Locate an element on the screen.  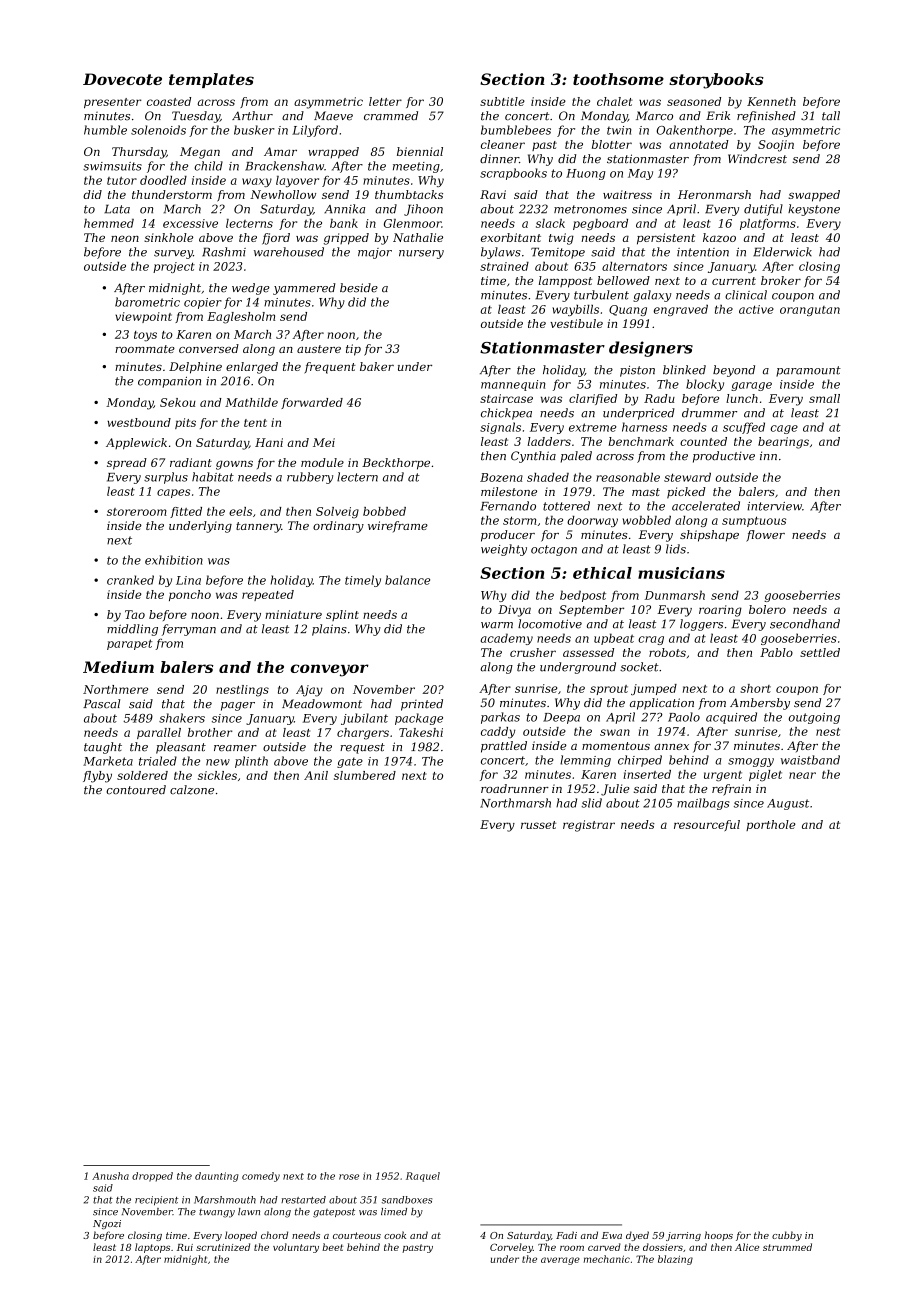
plinth is located at coordinates (251, 762).
